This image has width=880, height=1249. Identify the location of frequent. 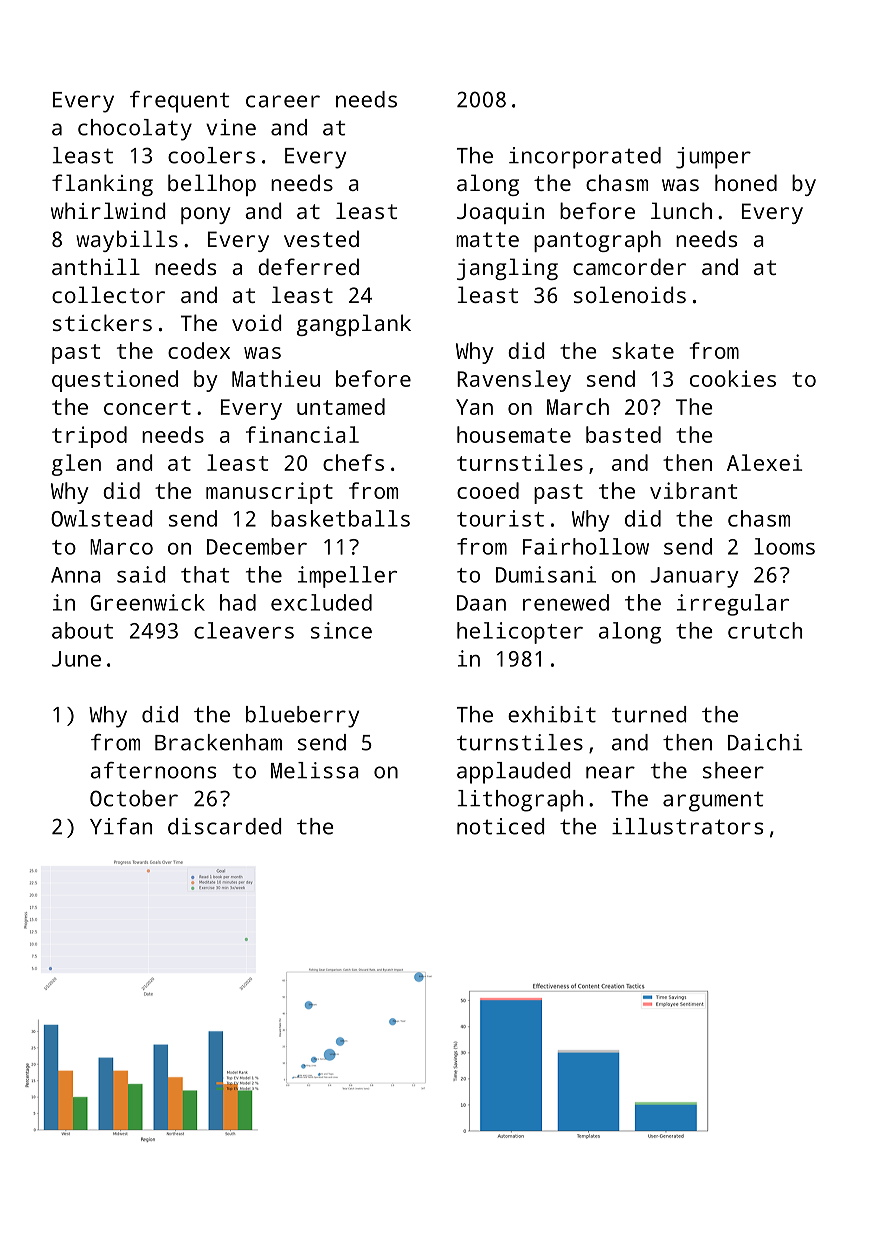
(180, 102).
